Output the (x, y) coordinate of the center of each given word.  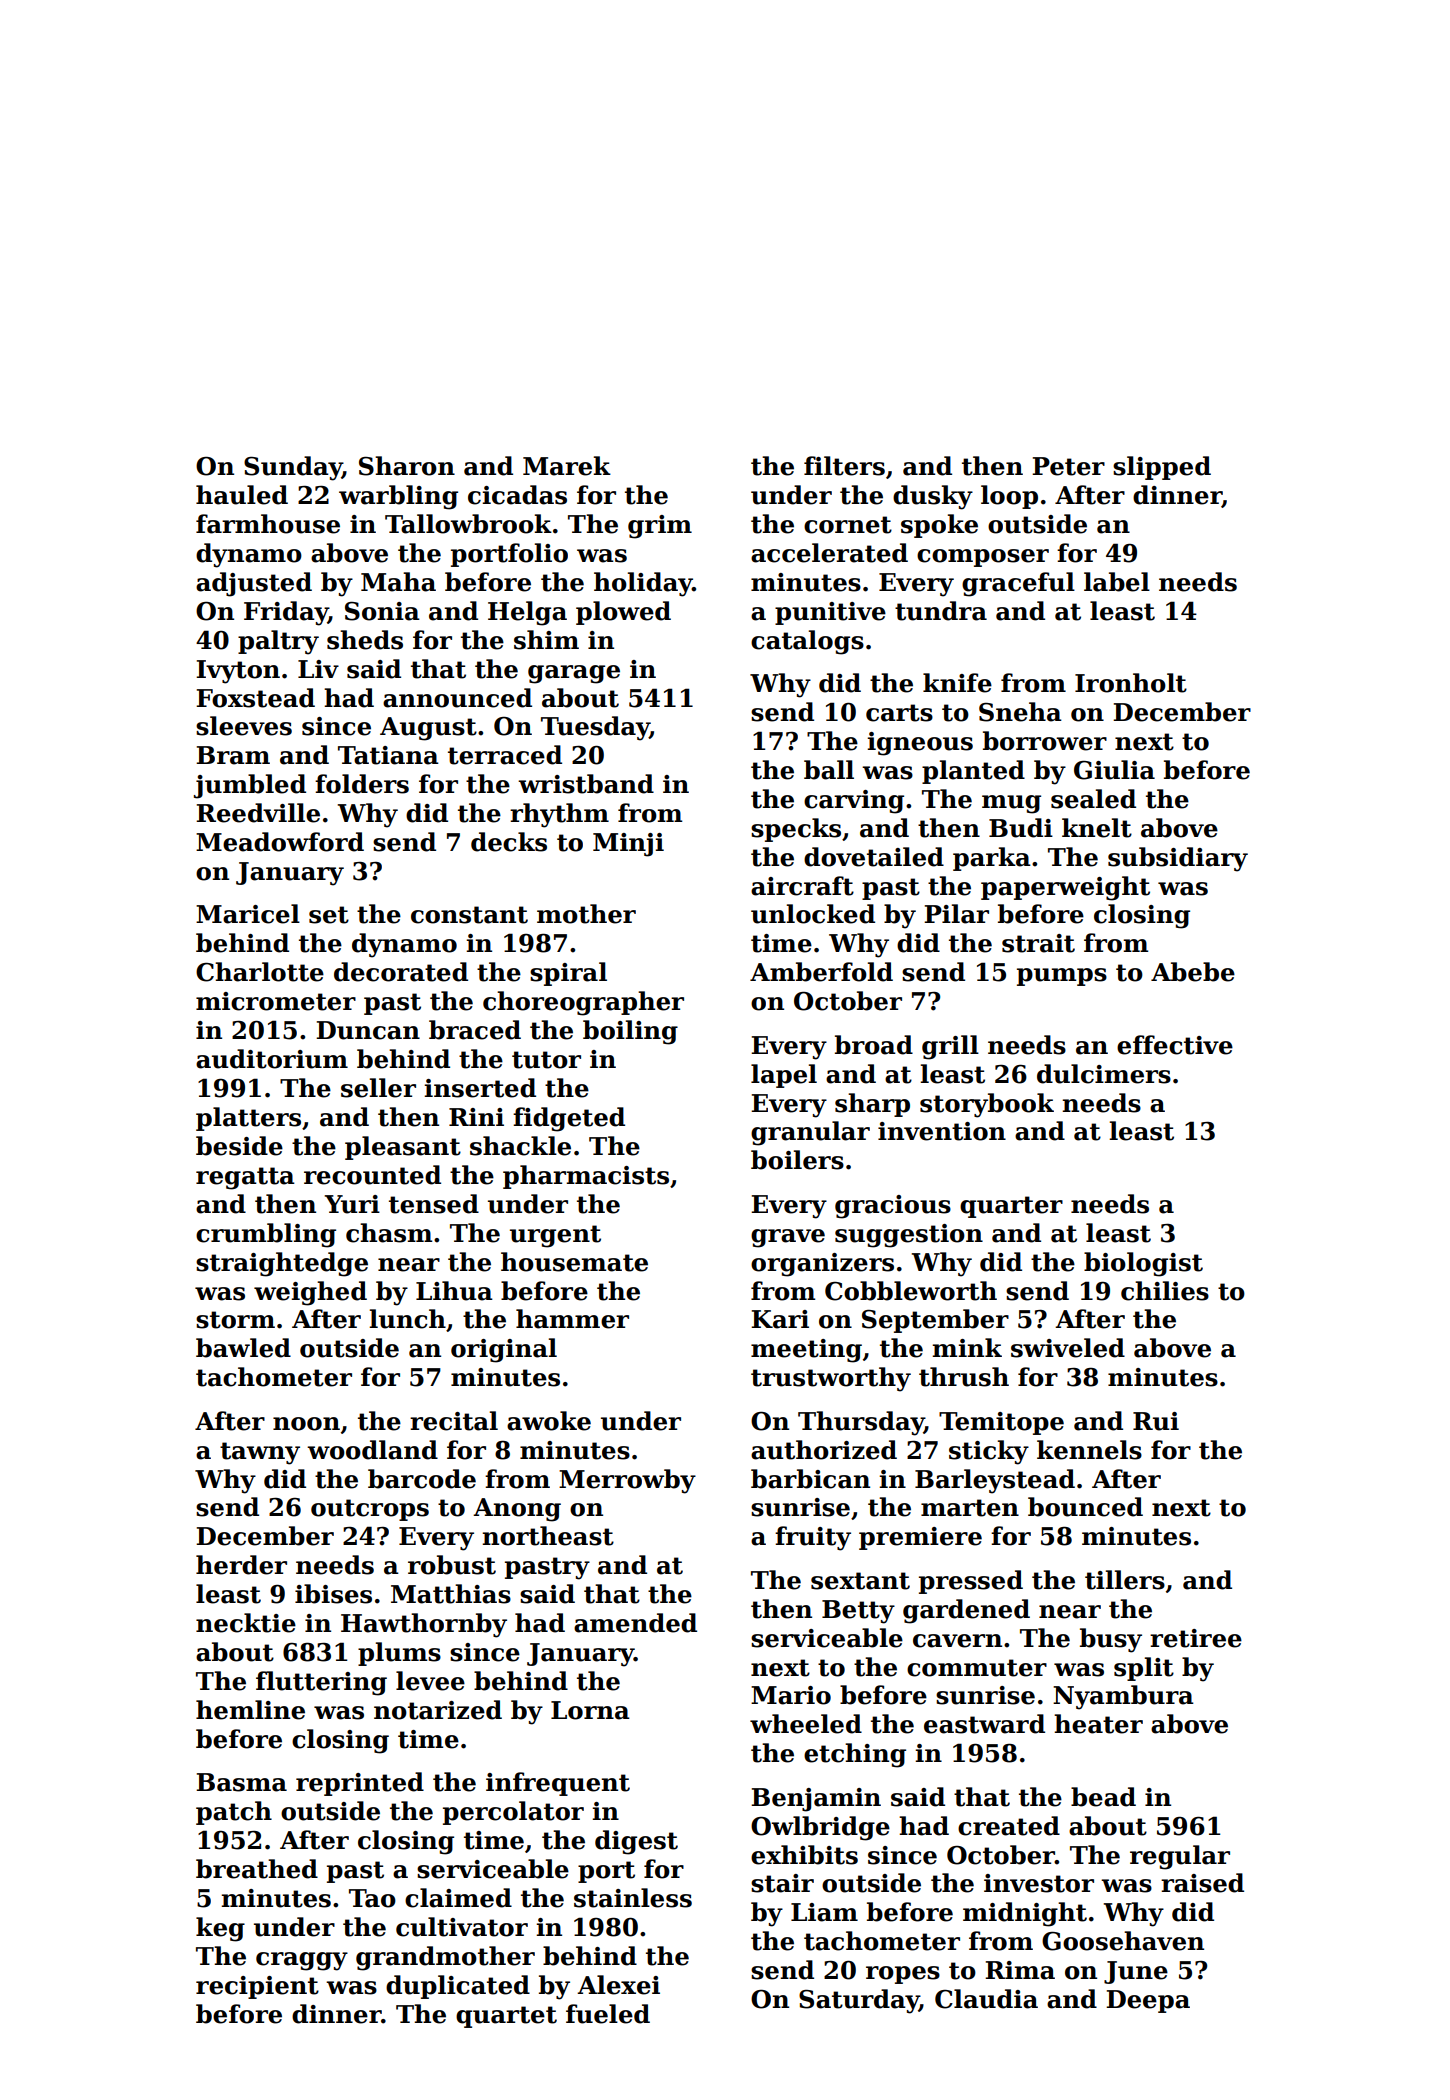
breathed (257, 1869)
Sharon (407, 466)
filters (844, 466)
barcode (422, 1479)
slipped (1162, 468)
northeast (548, 1536)
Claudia (986, 1999)
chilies (1165, 1291)
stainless (633, 1898)
